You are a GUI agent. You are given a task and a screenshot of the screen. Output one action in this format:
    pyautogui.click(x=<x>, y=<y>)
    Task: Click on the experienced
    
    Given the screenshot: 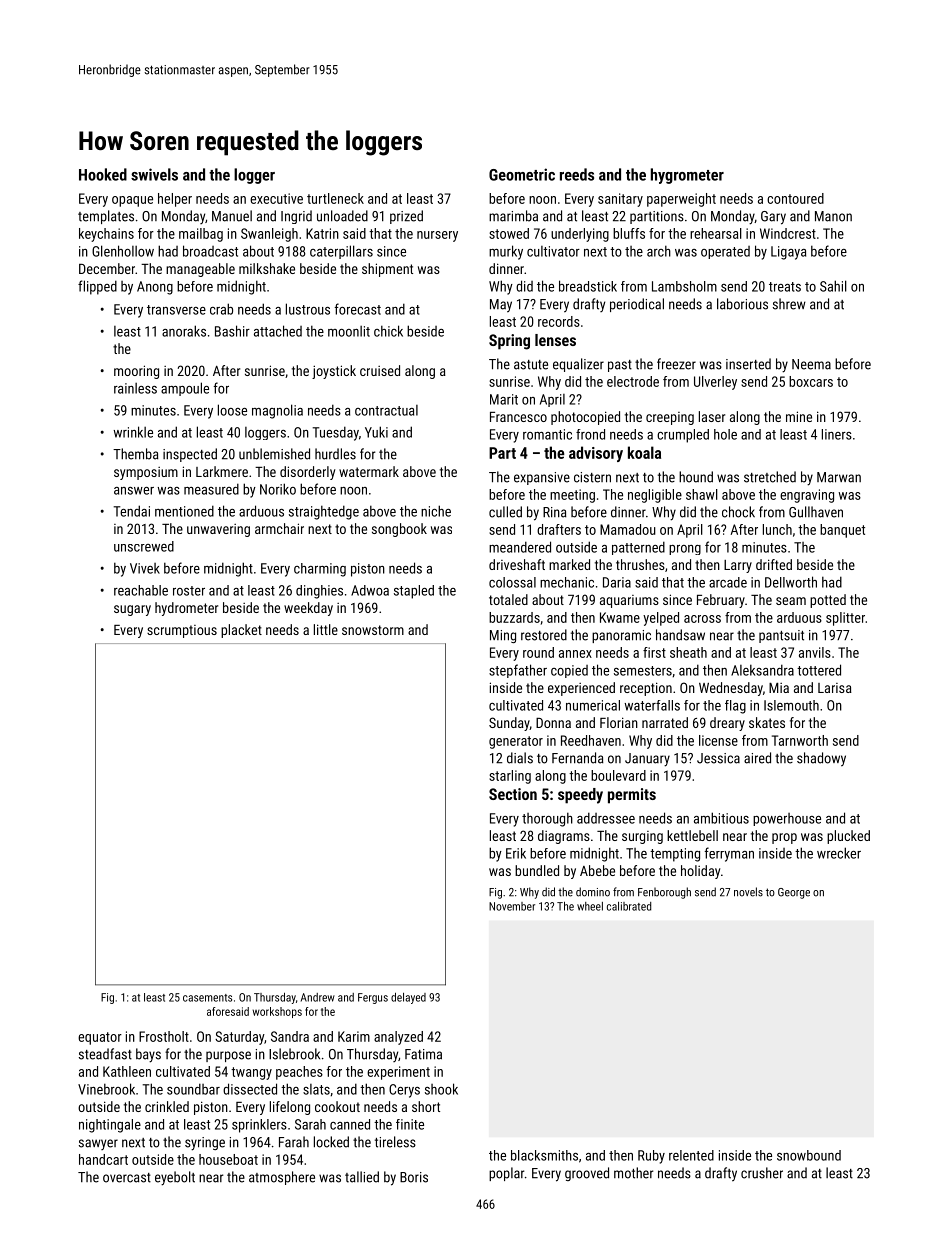 What is the action you would take?
    pyautogui.click(x=581, y=689)
